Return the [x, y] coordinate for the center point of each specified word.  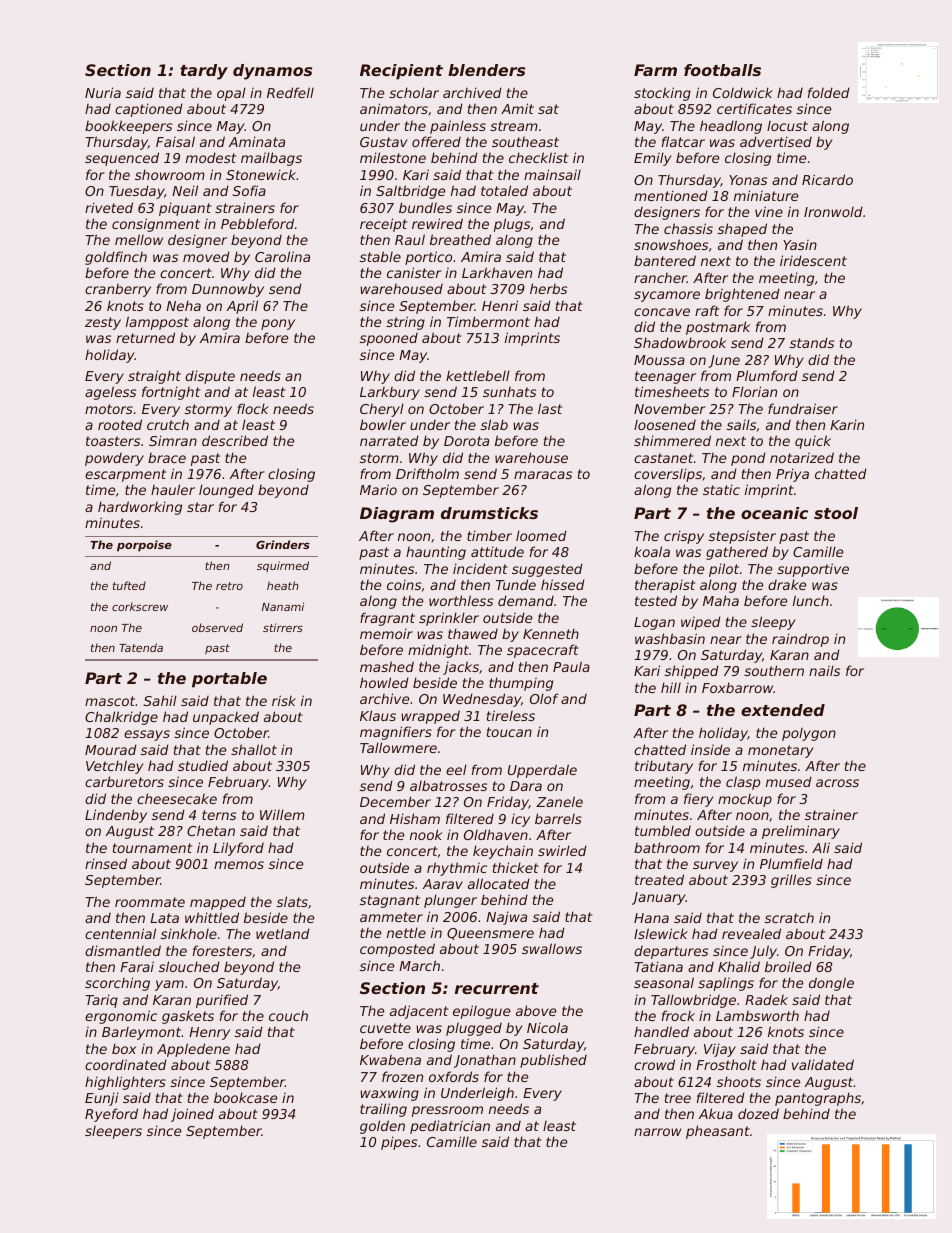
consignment [156, 225]
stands [812, 342]
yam [169, 985]
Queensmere [490, 934]
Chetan [211, 830]
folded [829, 92]
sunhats [509, 392]
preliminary [801, 832]
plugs [512, 225]
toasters [113, 441]
